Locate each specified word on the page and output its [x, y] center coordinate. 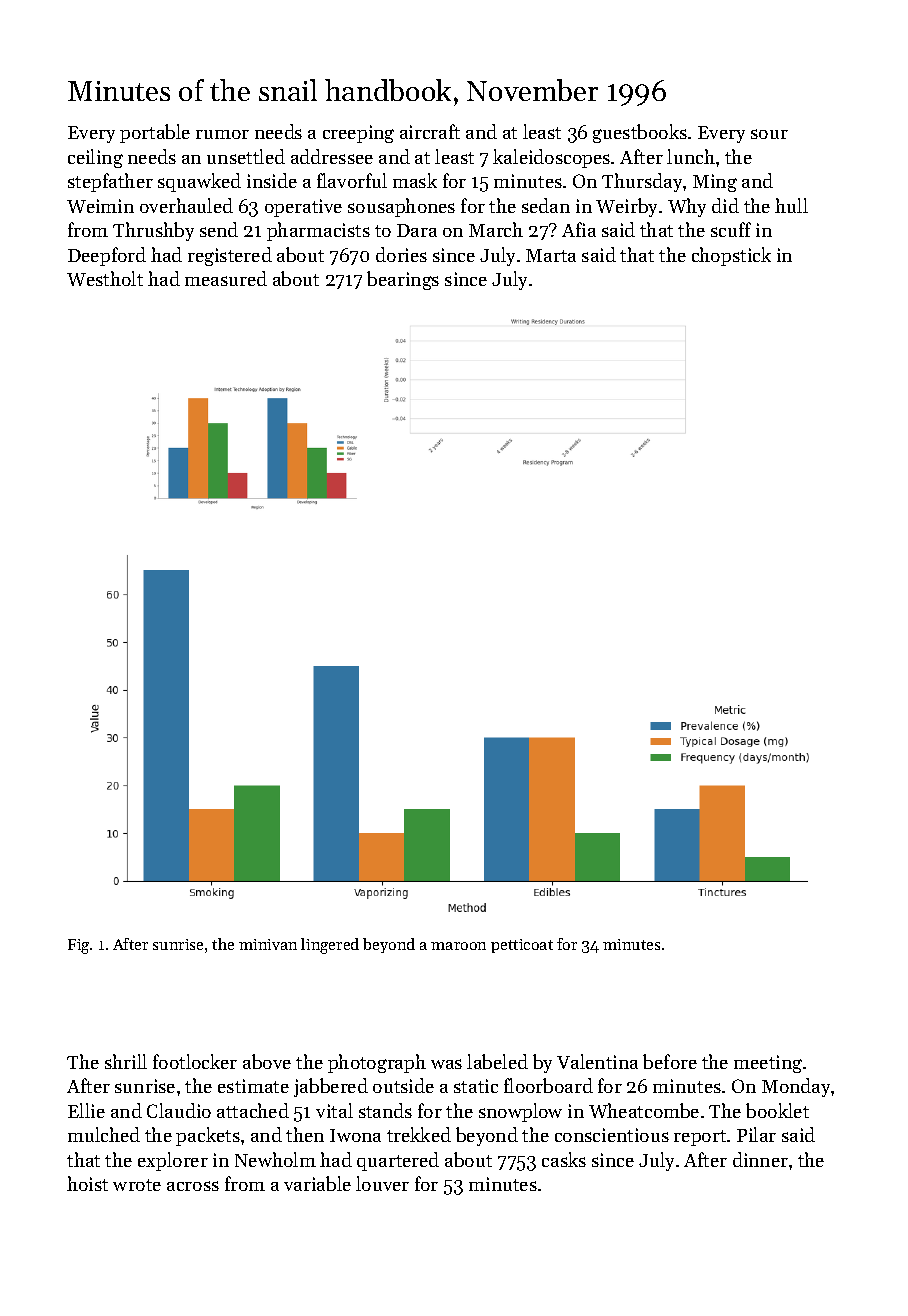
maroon [458, 946]
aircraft [430, 131]
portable [155, 133]
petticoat [522, 946]
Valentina [597, 1061]
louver [382, 1183]
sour [769, 134]
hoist [87, 1183]
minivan [268, 944]
